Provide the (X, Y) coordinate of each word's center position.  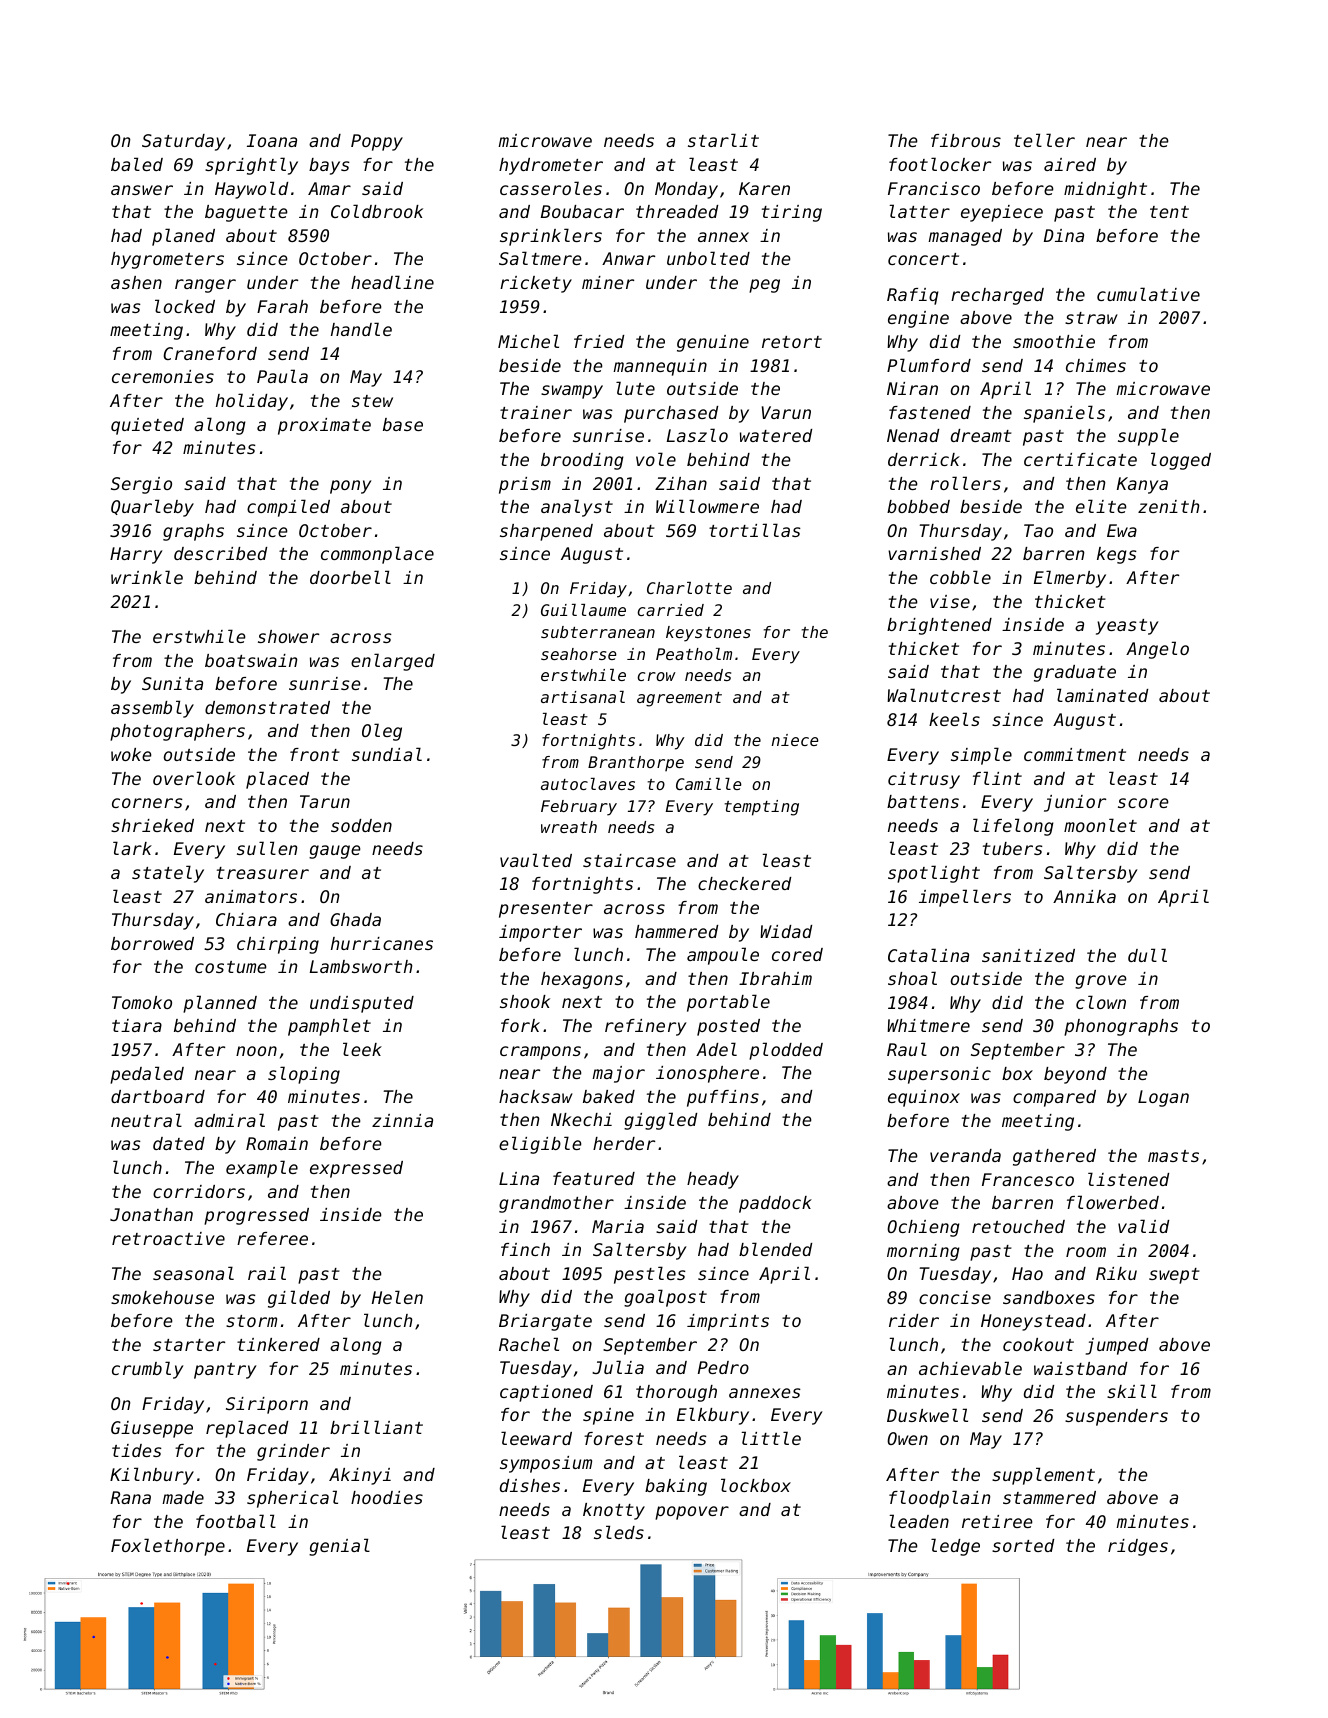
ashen (136, 282)
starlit (723, 140)
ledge (955, 1547)
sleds (619, 1532)
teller (1044, 140)
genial (339, 1547)
